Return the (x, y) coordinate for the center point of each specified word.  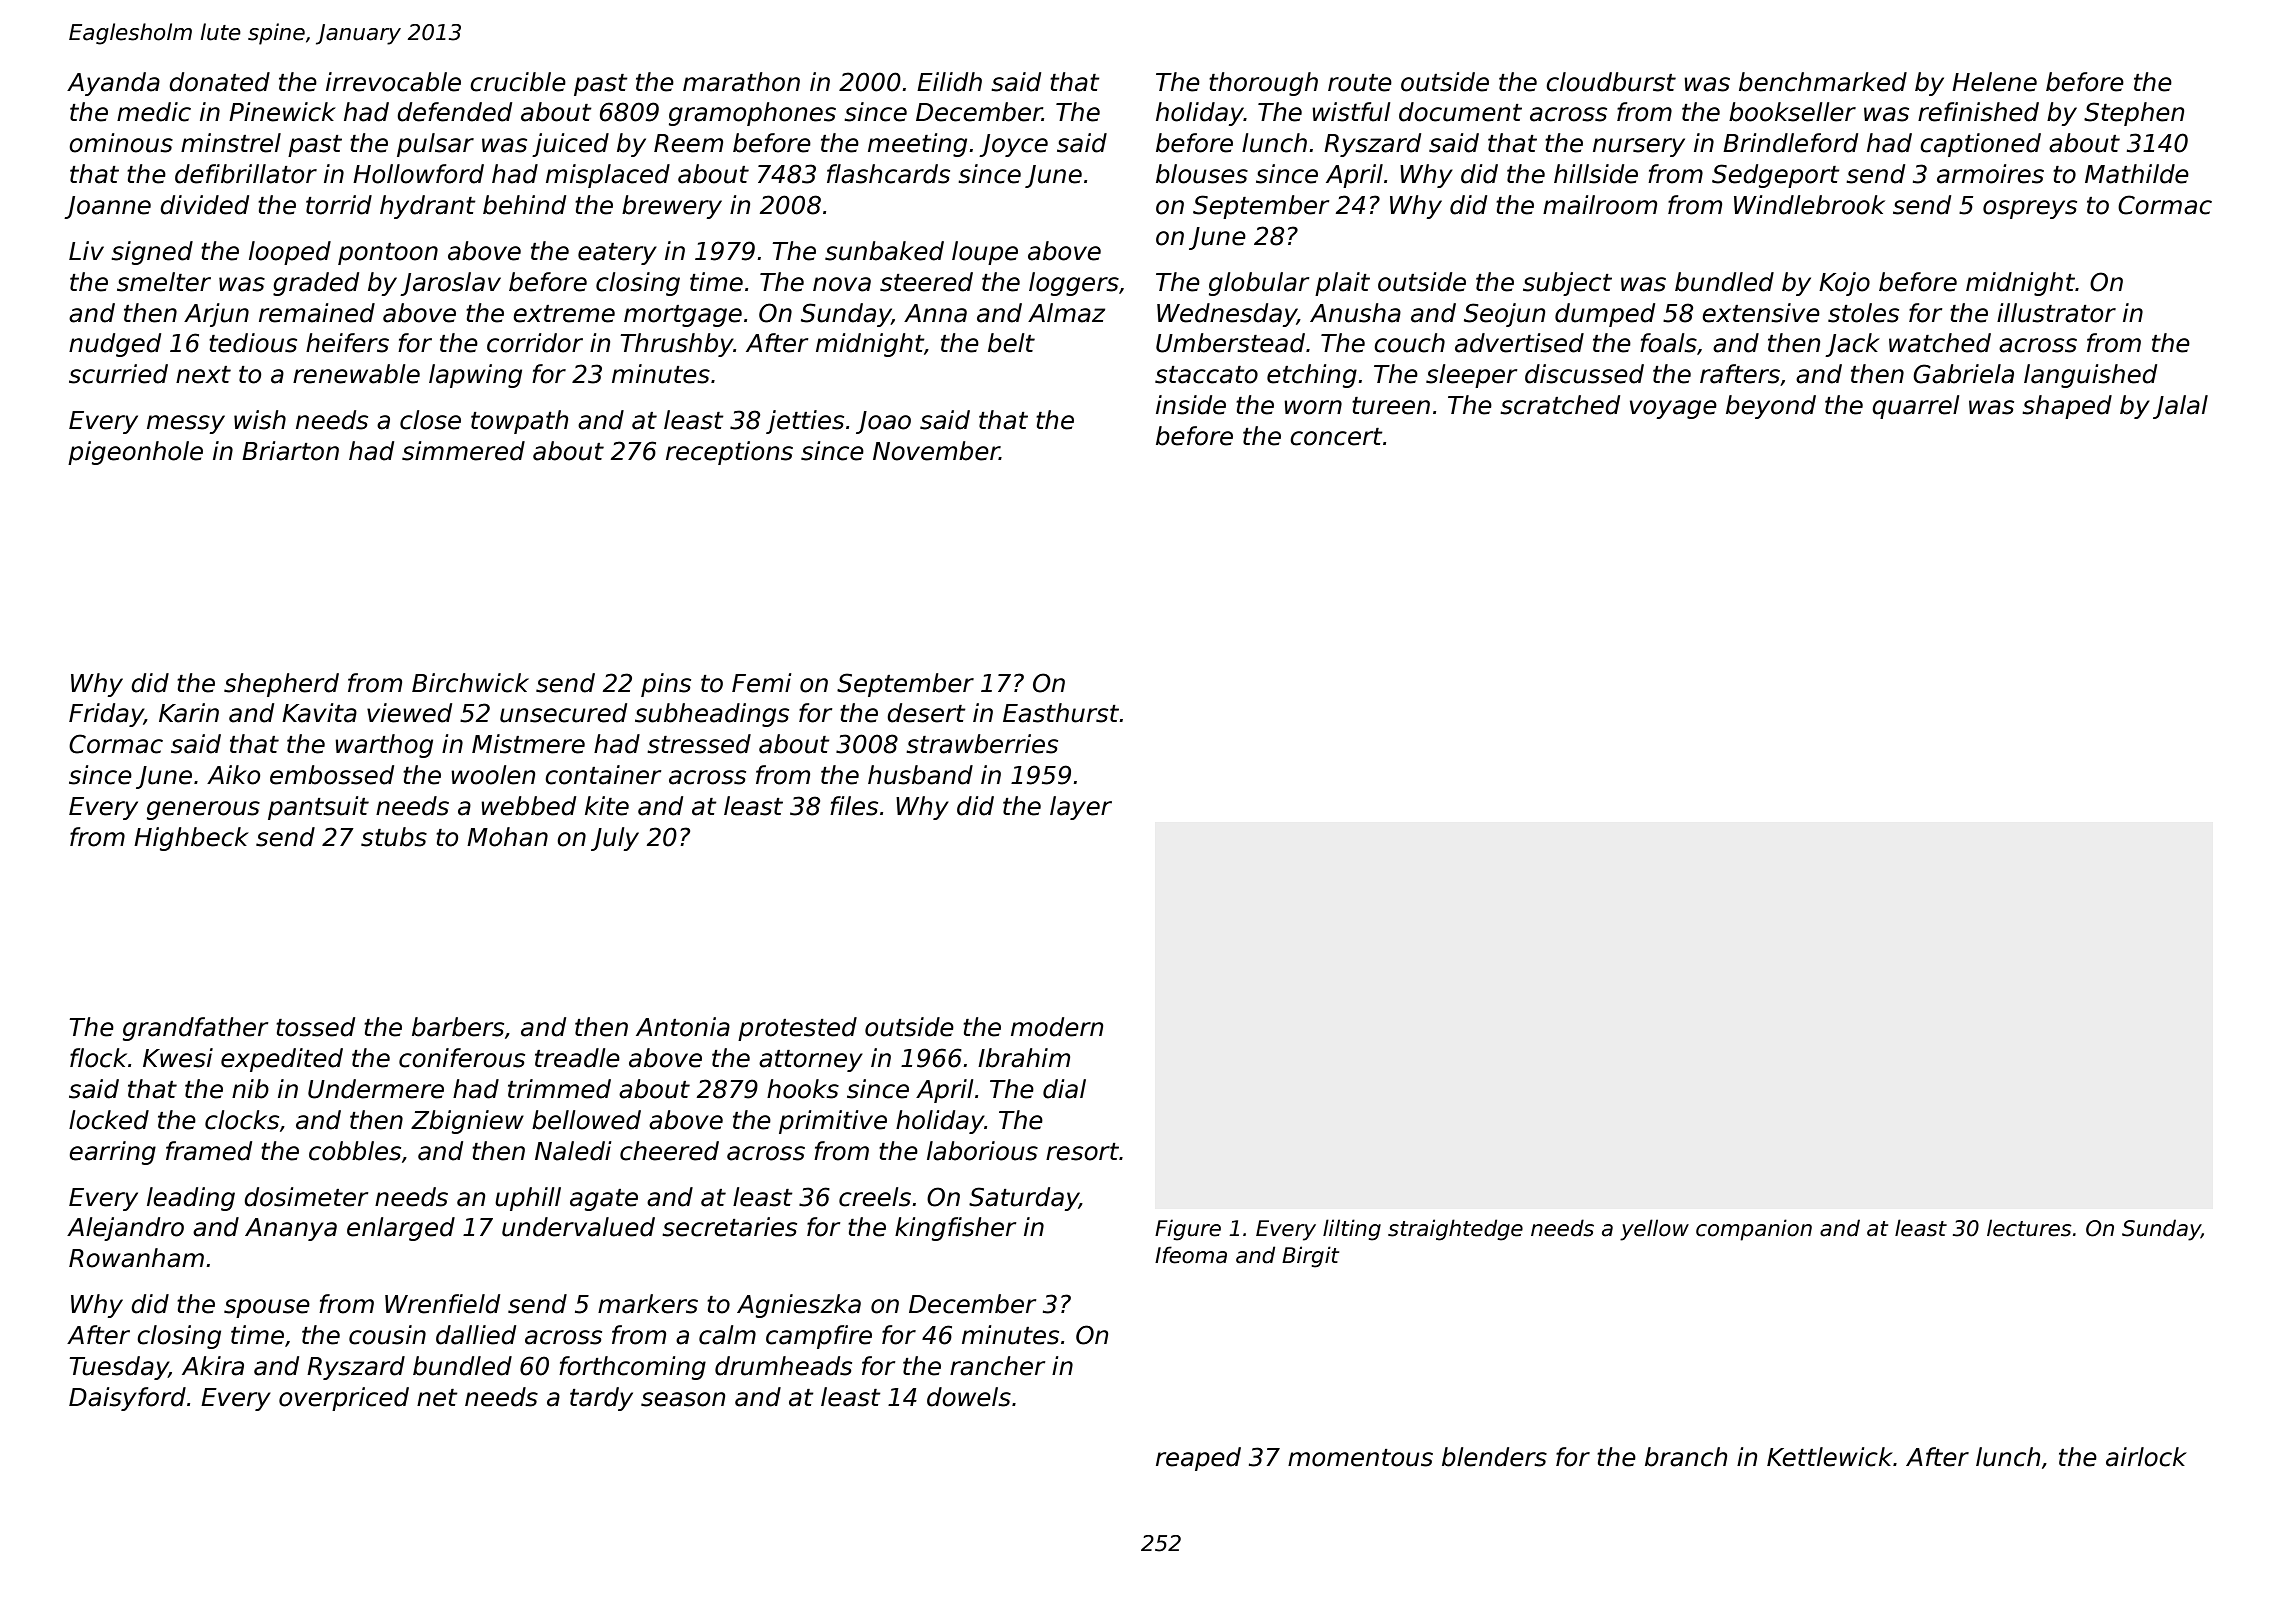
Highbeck (191, 839)
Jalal (2180, 407)
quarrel (1915, 407)
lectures (2029, 1228)
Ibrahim (1024, 1058)
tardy (601, 1399)
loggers (1074, 284)
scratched (1560, 405)
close (430, 420)
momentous (1360, 1458)
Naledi (573, 1151)
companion (1754, 1230)
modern (1057, 1027)
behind (524, 205)
